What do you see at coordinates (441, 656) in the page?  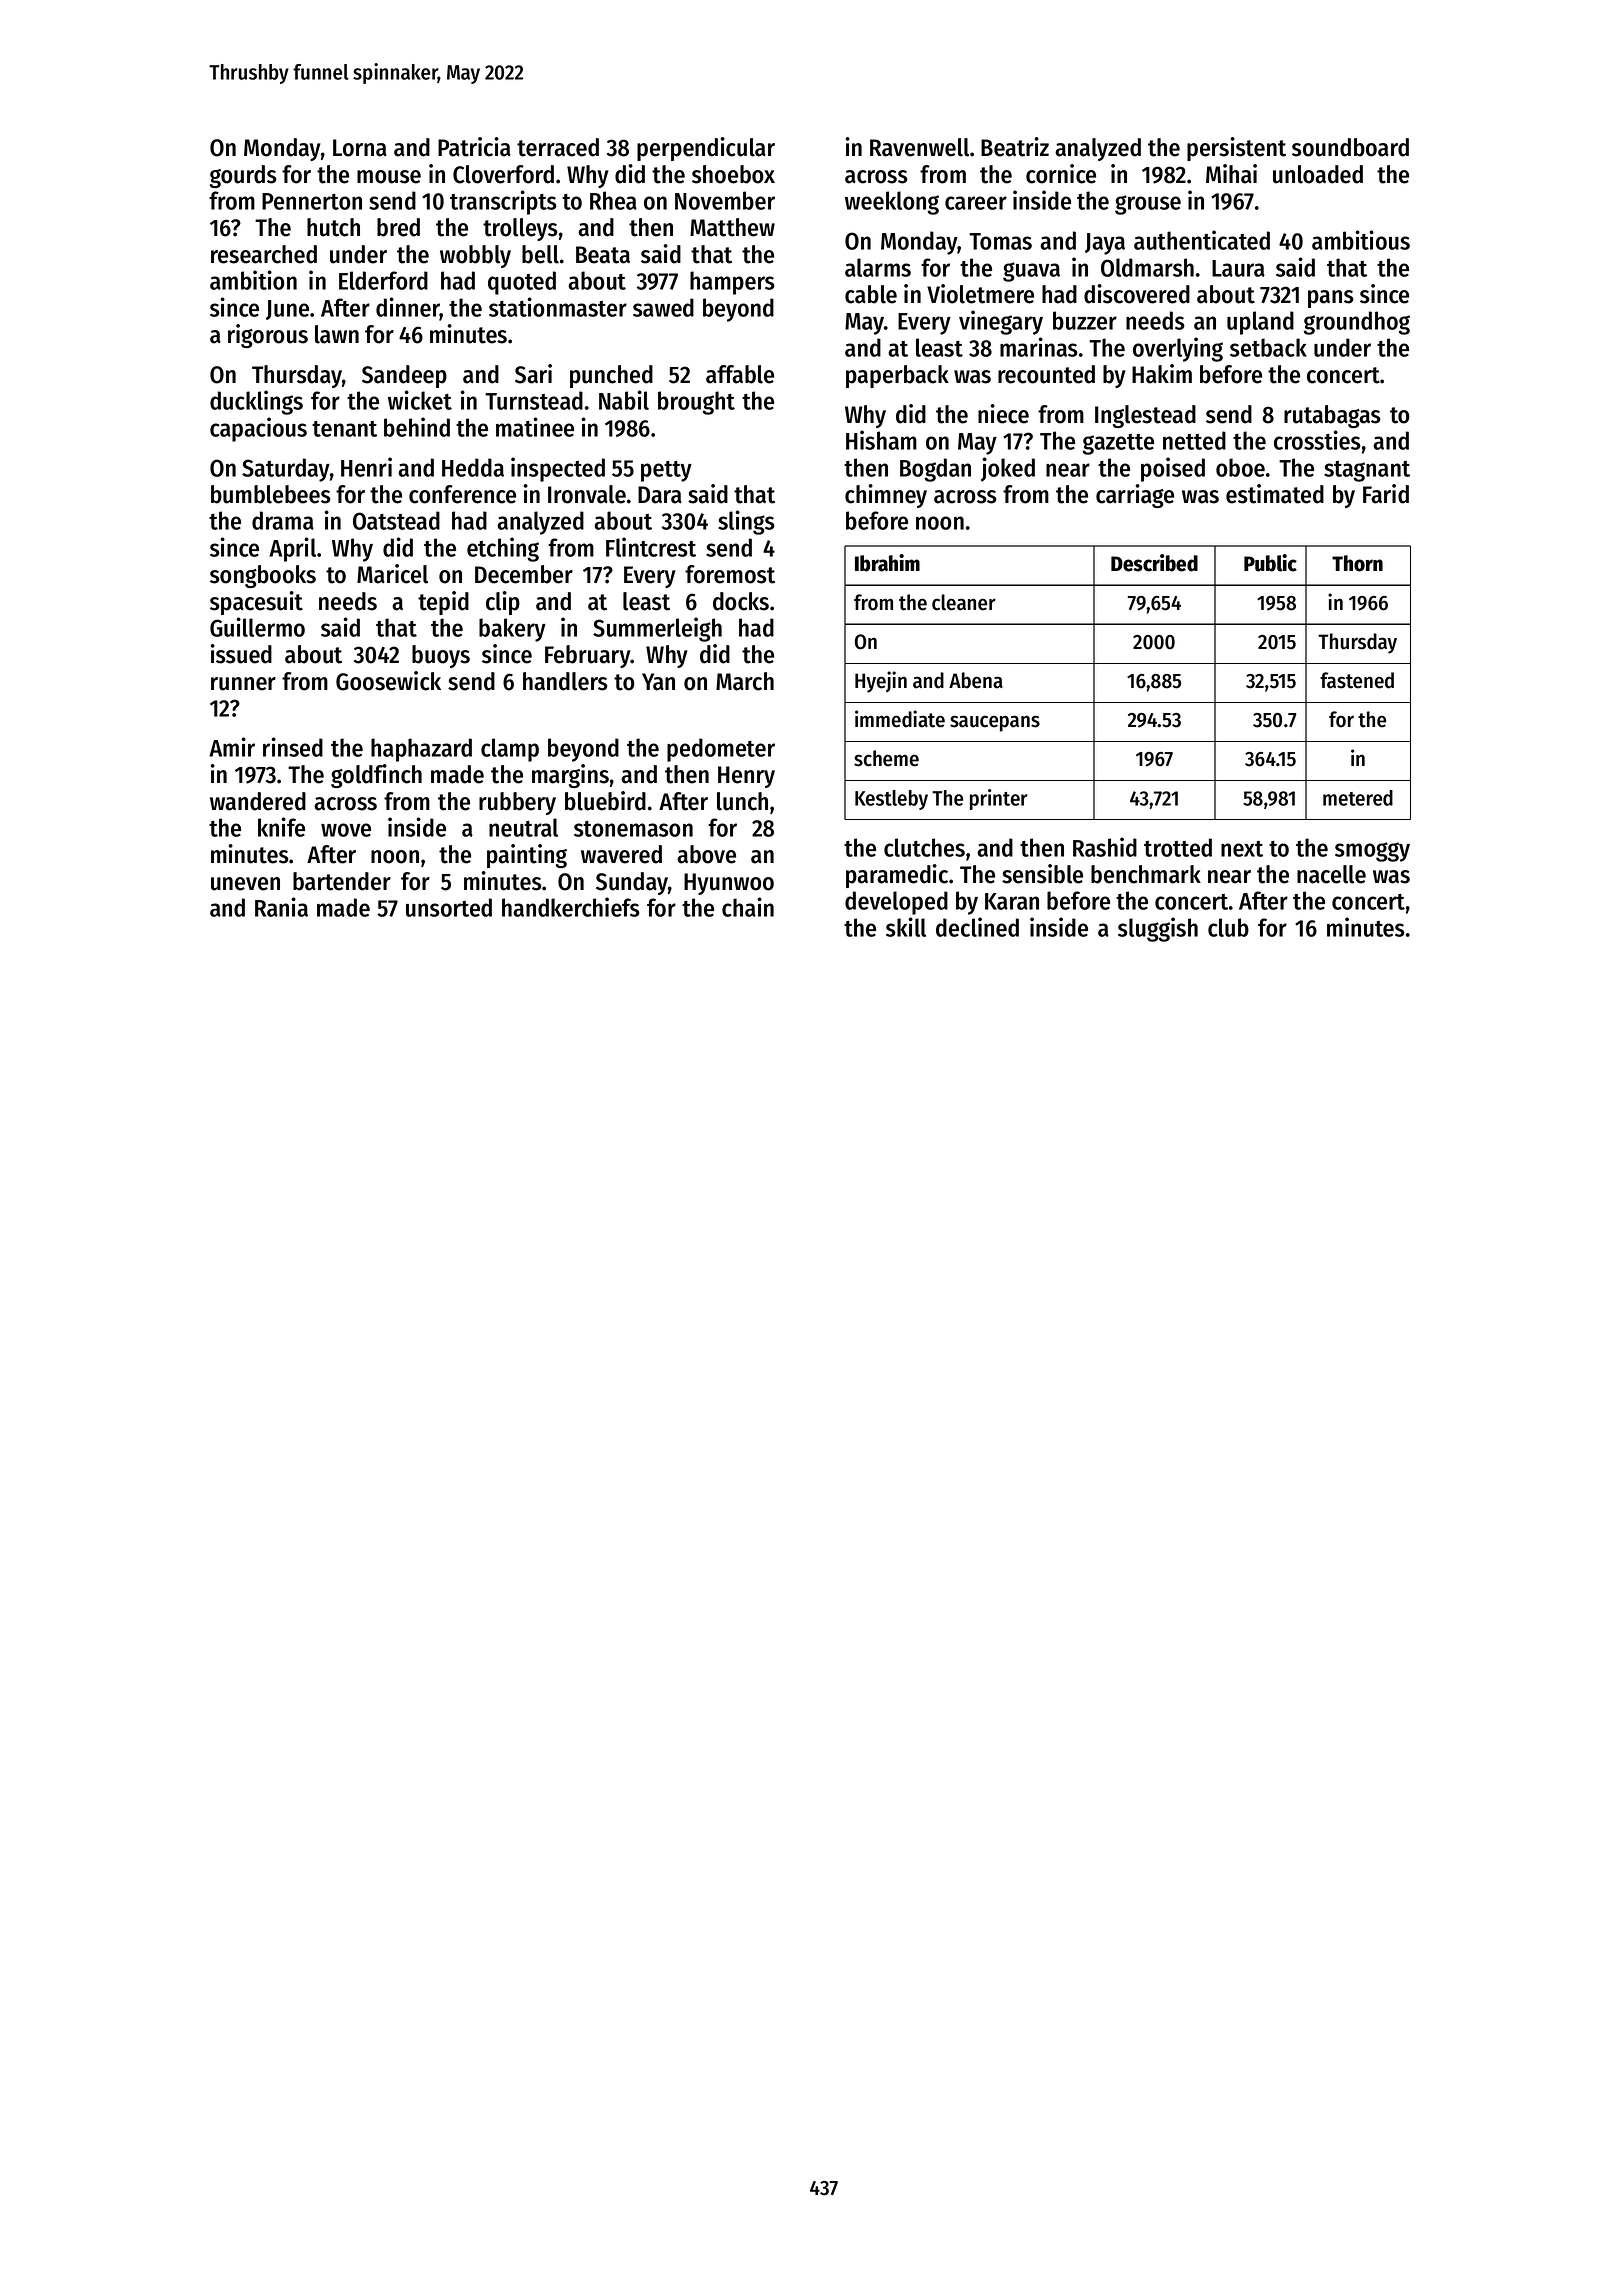 I see `buoys` at bounding box center [441, 656].
